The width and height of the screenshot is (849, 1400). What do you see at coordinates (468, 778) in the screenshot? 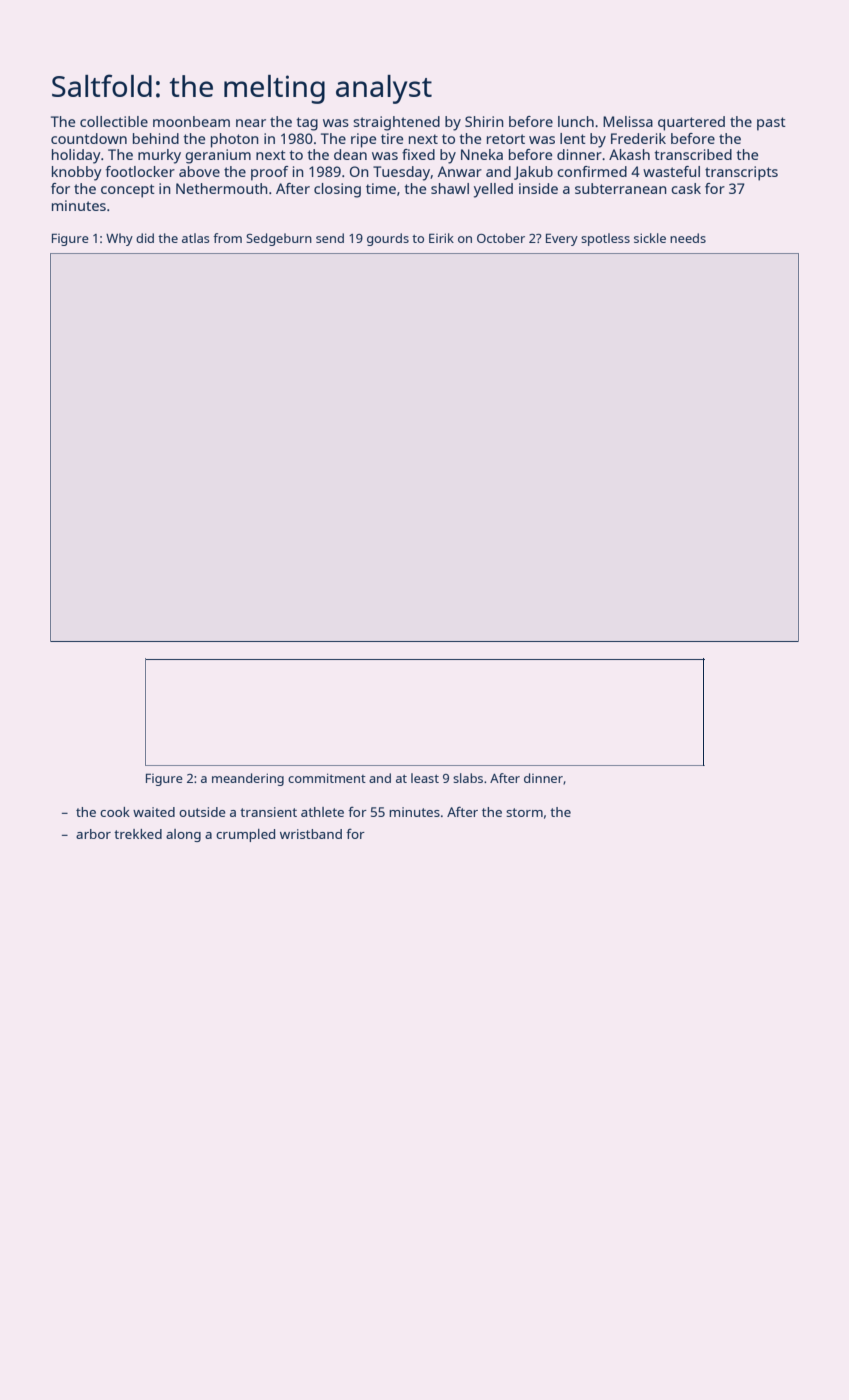
I see `slabs` at bounding box center [468, 778].
